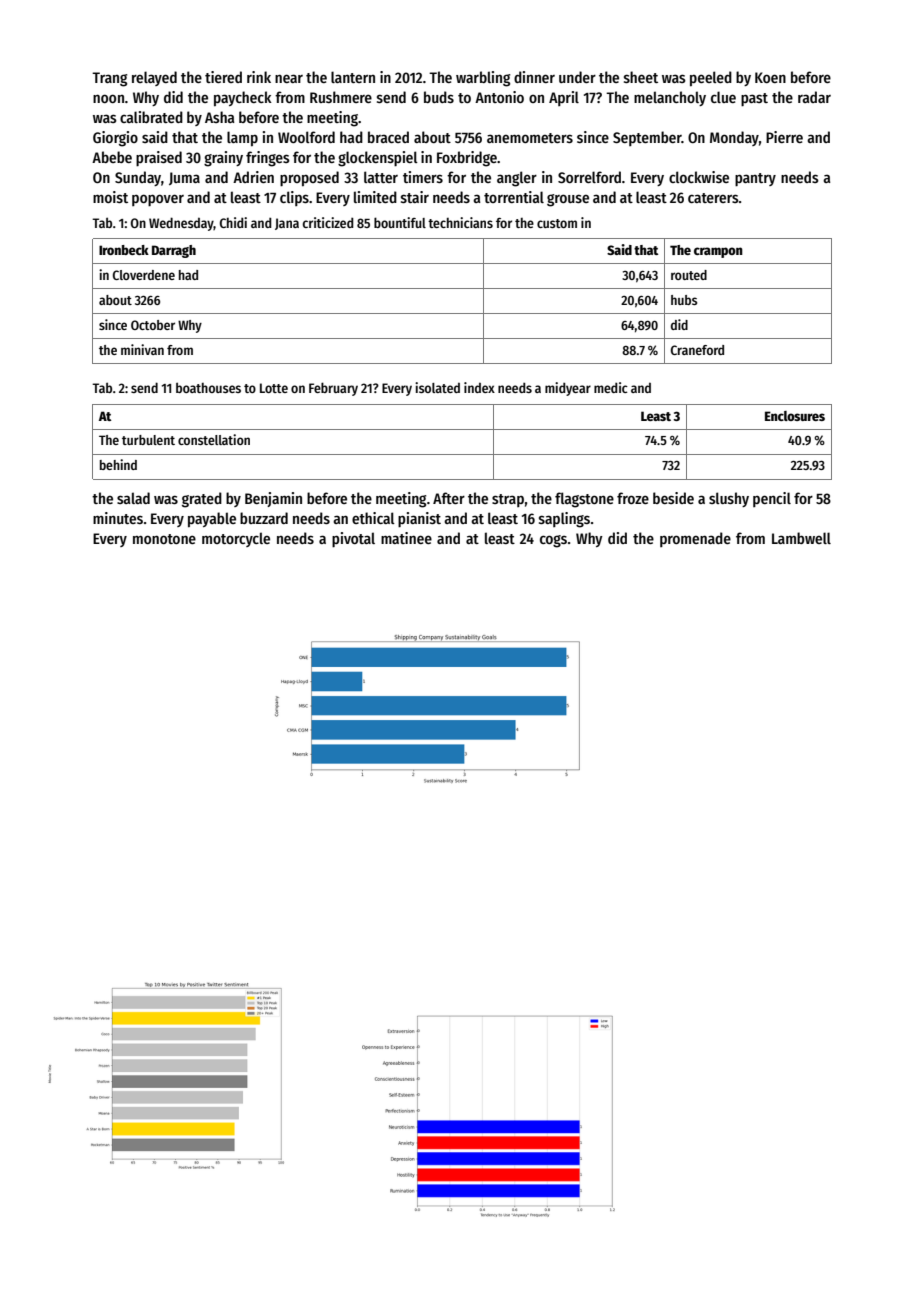  Describe the element at coordinates (697, 350) in the page. I see `Craneford` at that location.
